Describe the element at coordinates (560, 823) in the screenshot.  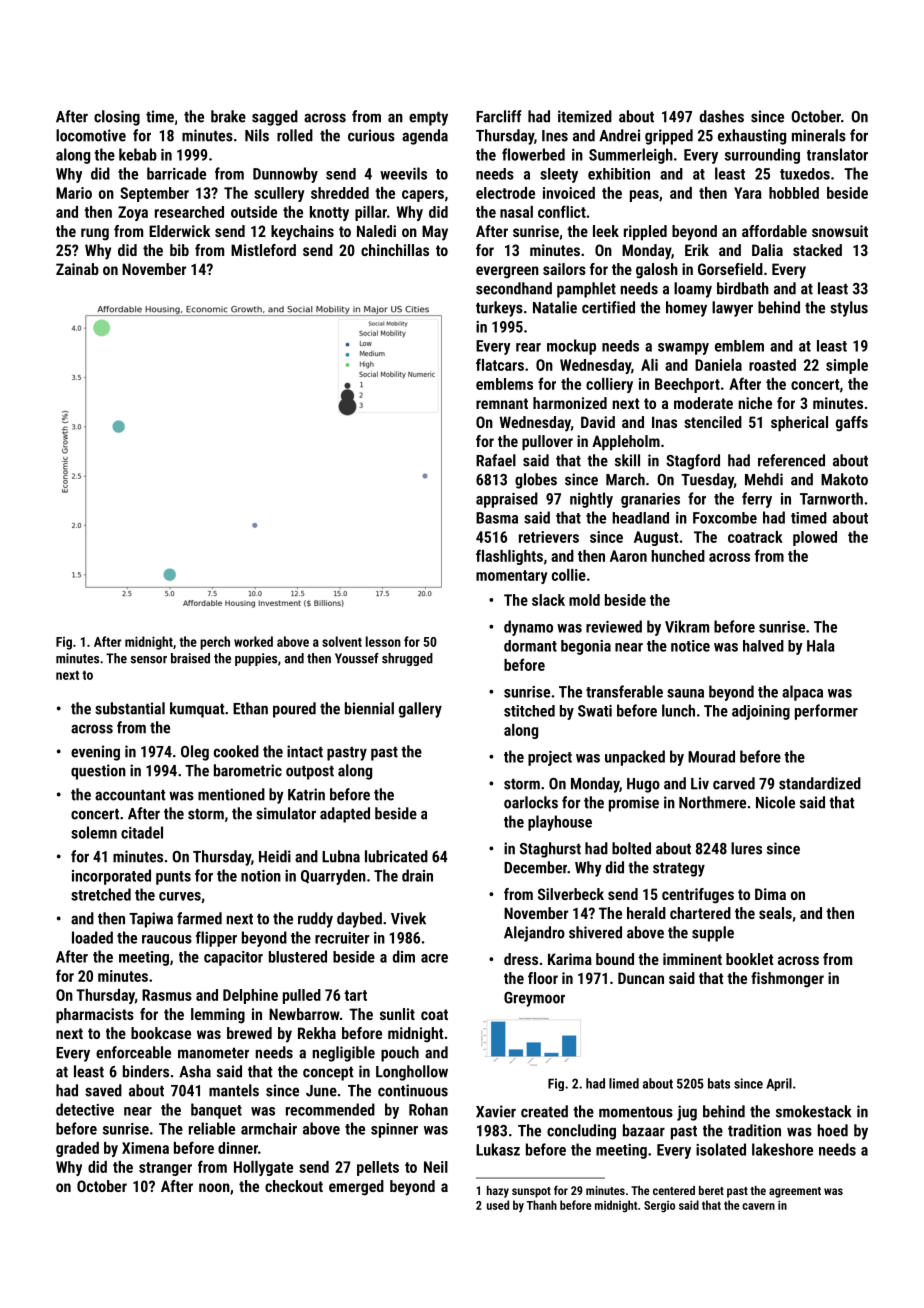
I see `playhouse` at that location.
